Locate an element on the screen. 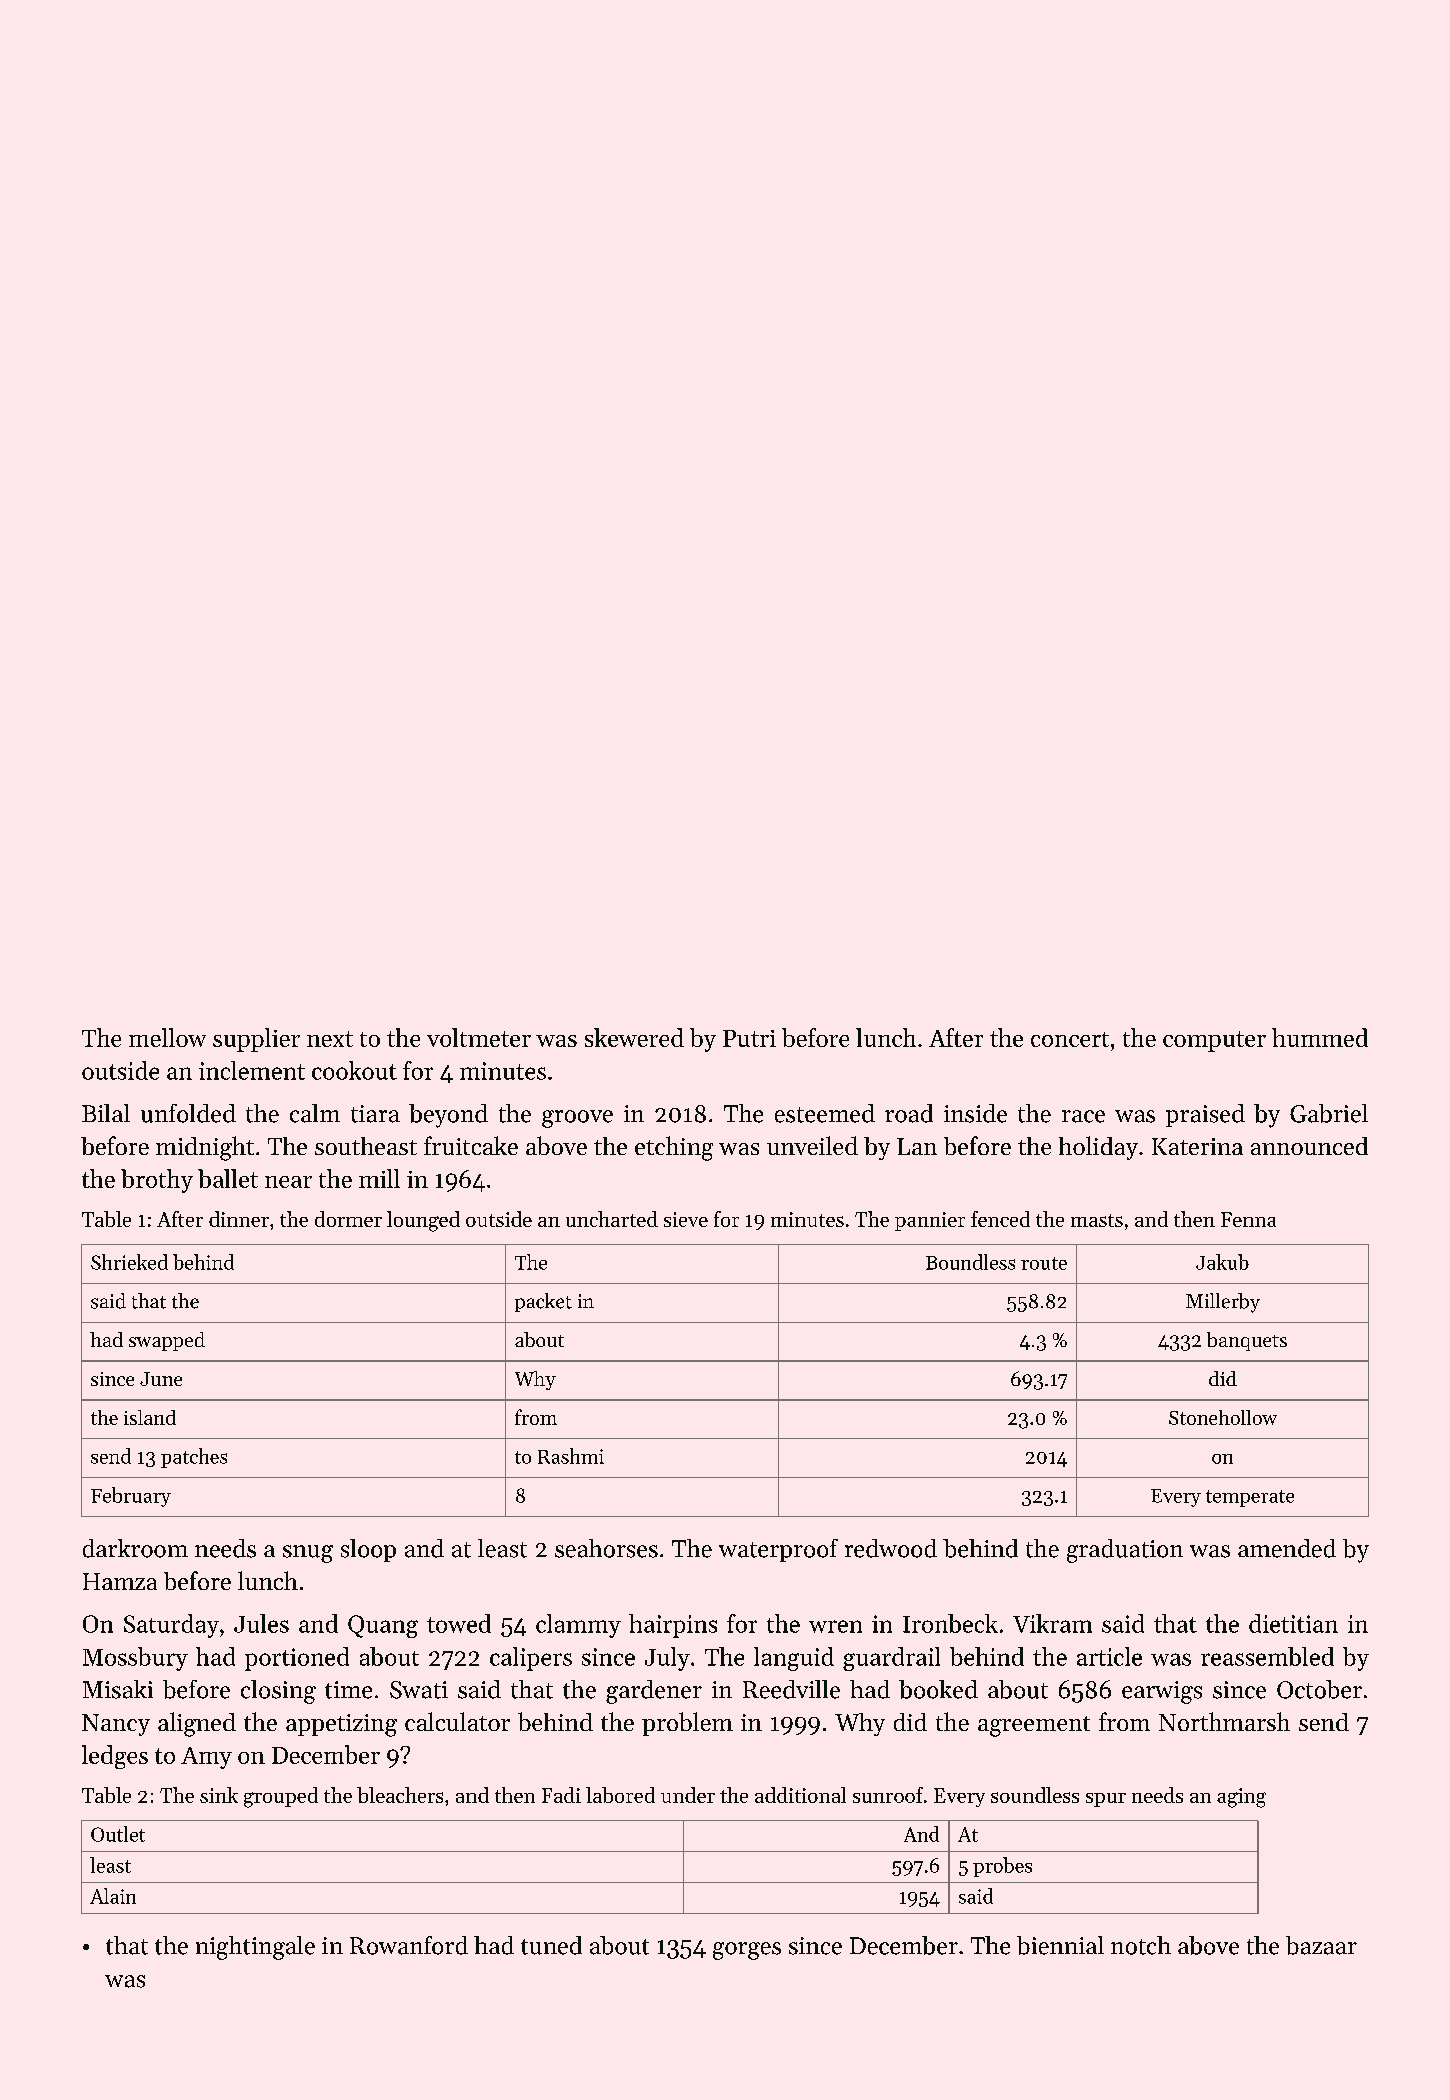  packet is located at coordinates (543, 1302).
